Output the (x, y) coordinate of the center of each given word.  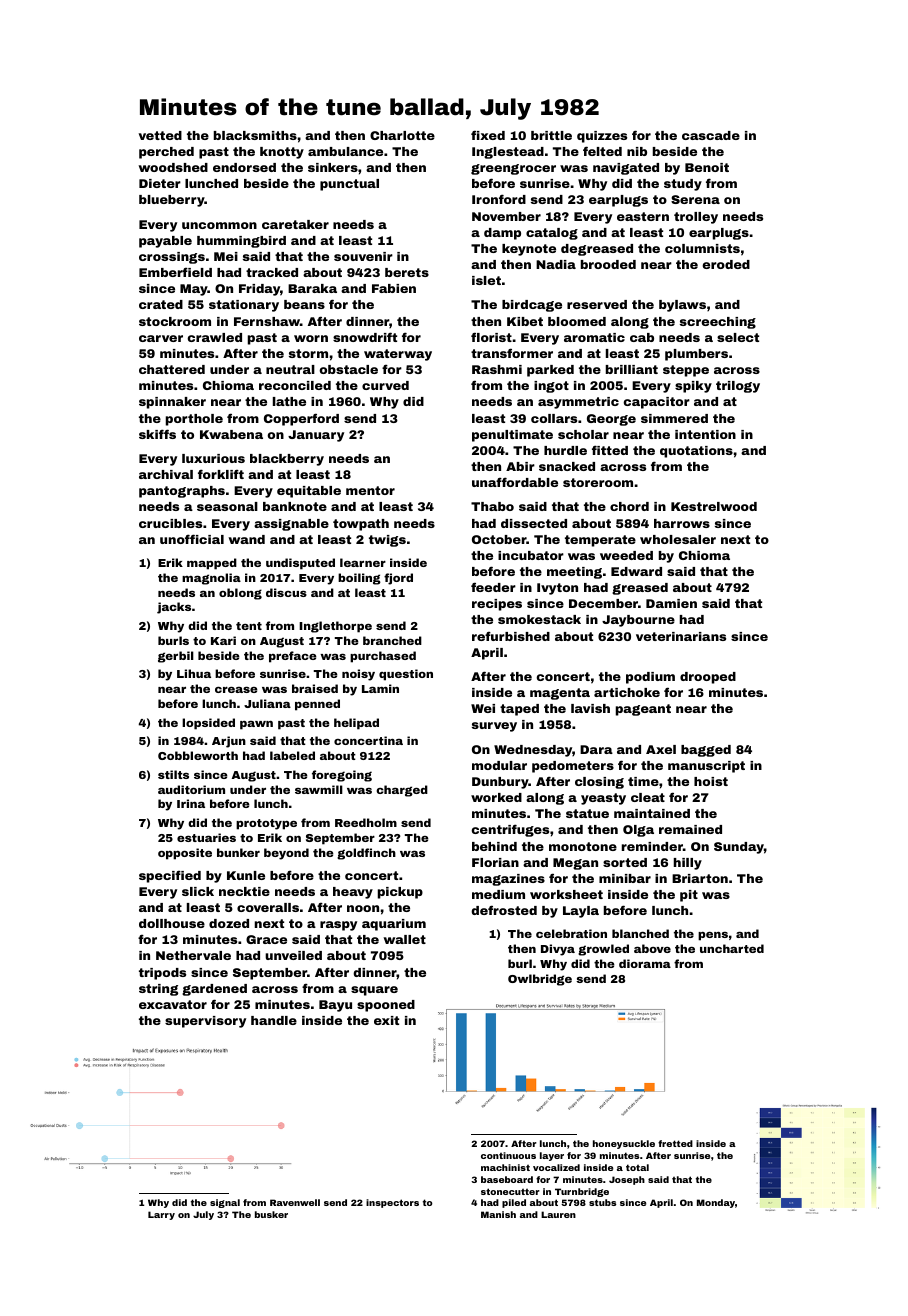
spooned (386, 1006)
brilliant (632, 369)
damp (502, 234)
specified (170, 877)
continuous (508, 1155)
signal (225, 1203)
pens (713, 936)
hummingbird (241, 242)
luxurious (213, 458)
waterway (398, 355)
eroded (726, 264)
